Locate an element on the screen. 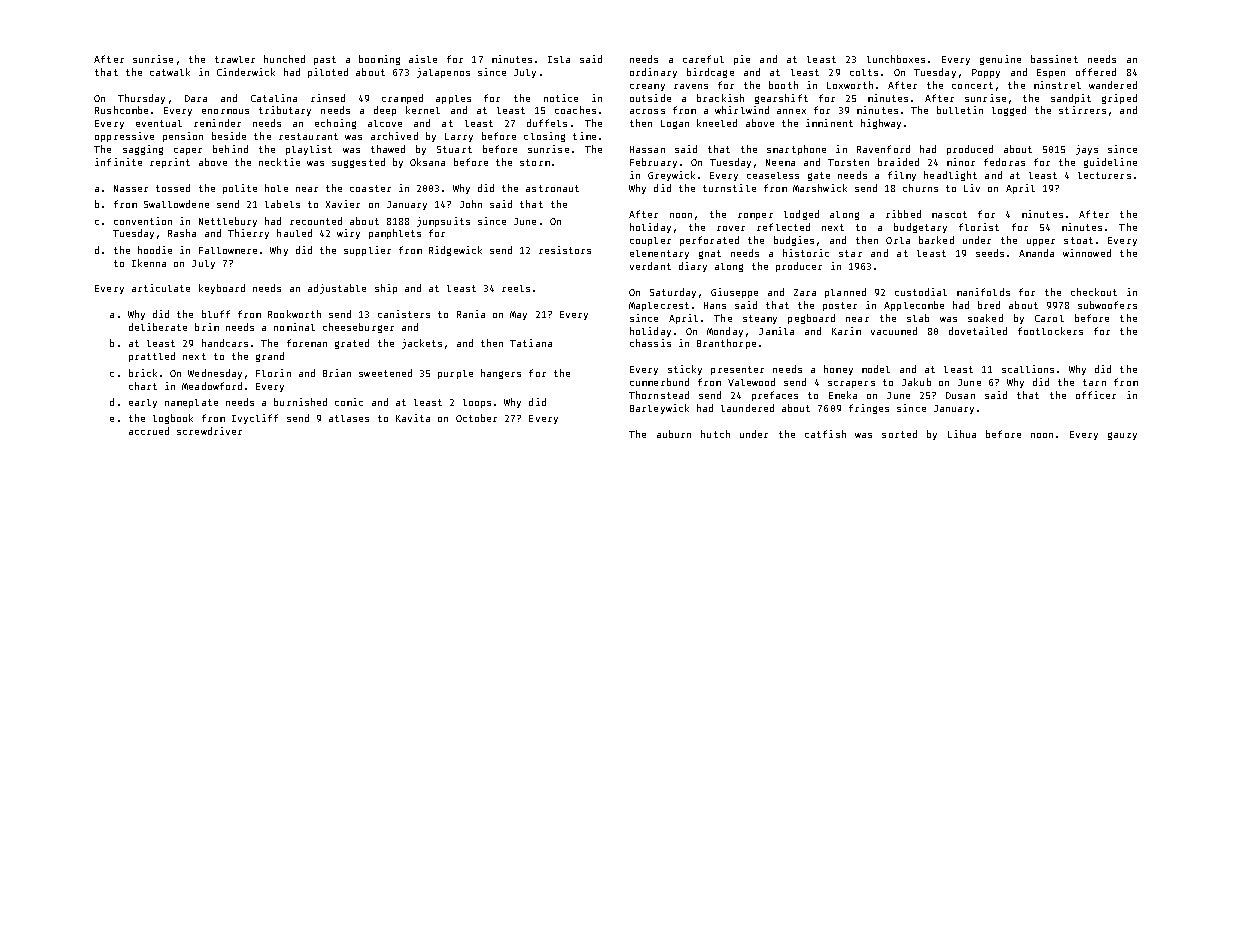 This screenshot has height=952, width=1233. careful is located at coordinates (703, 59).
